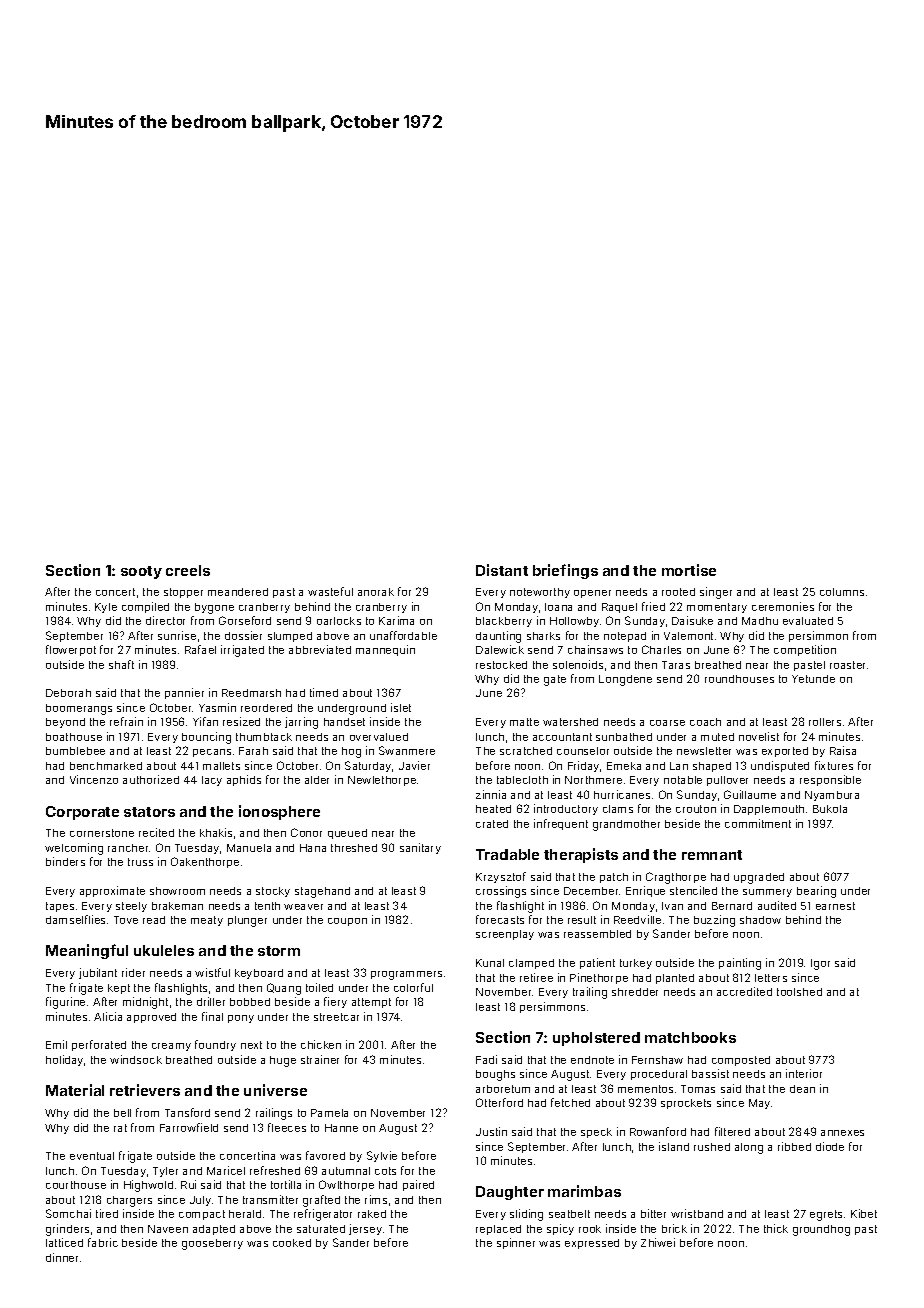 The height and width of the screenshot is (1308, 924). I want to click on Rafael, so click(200, 649).
